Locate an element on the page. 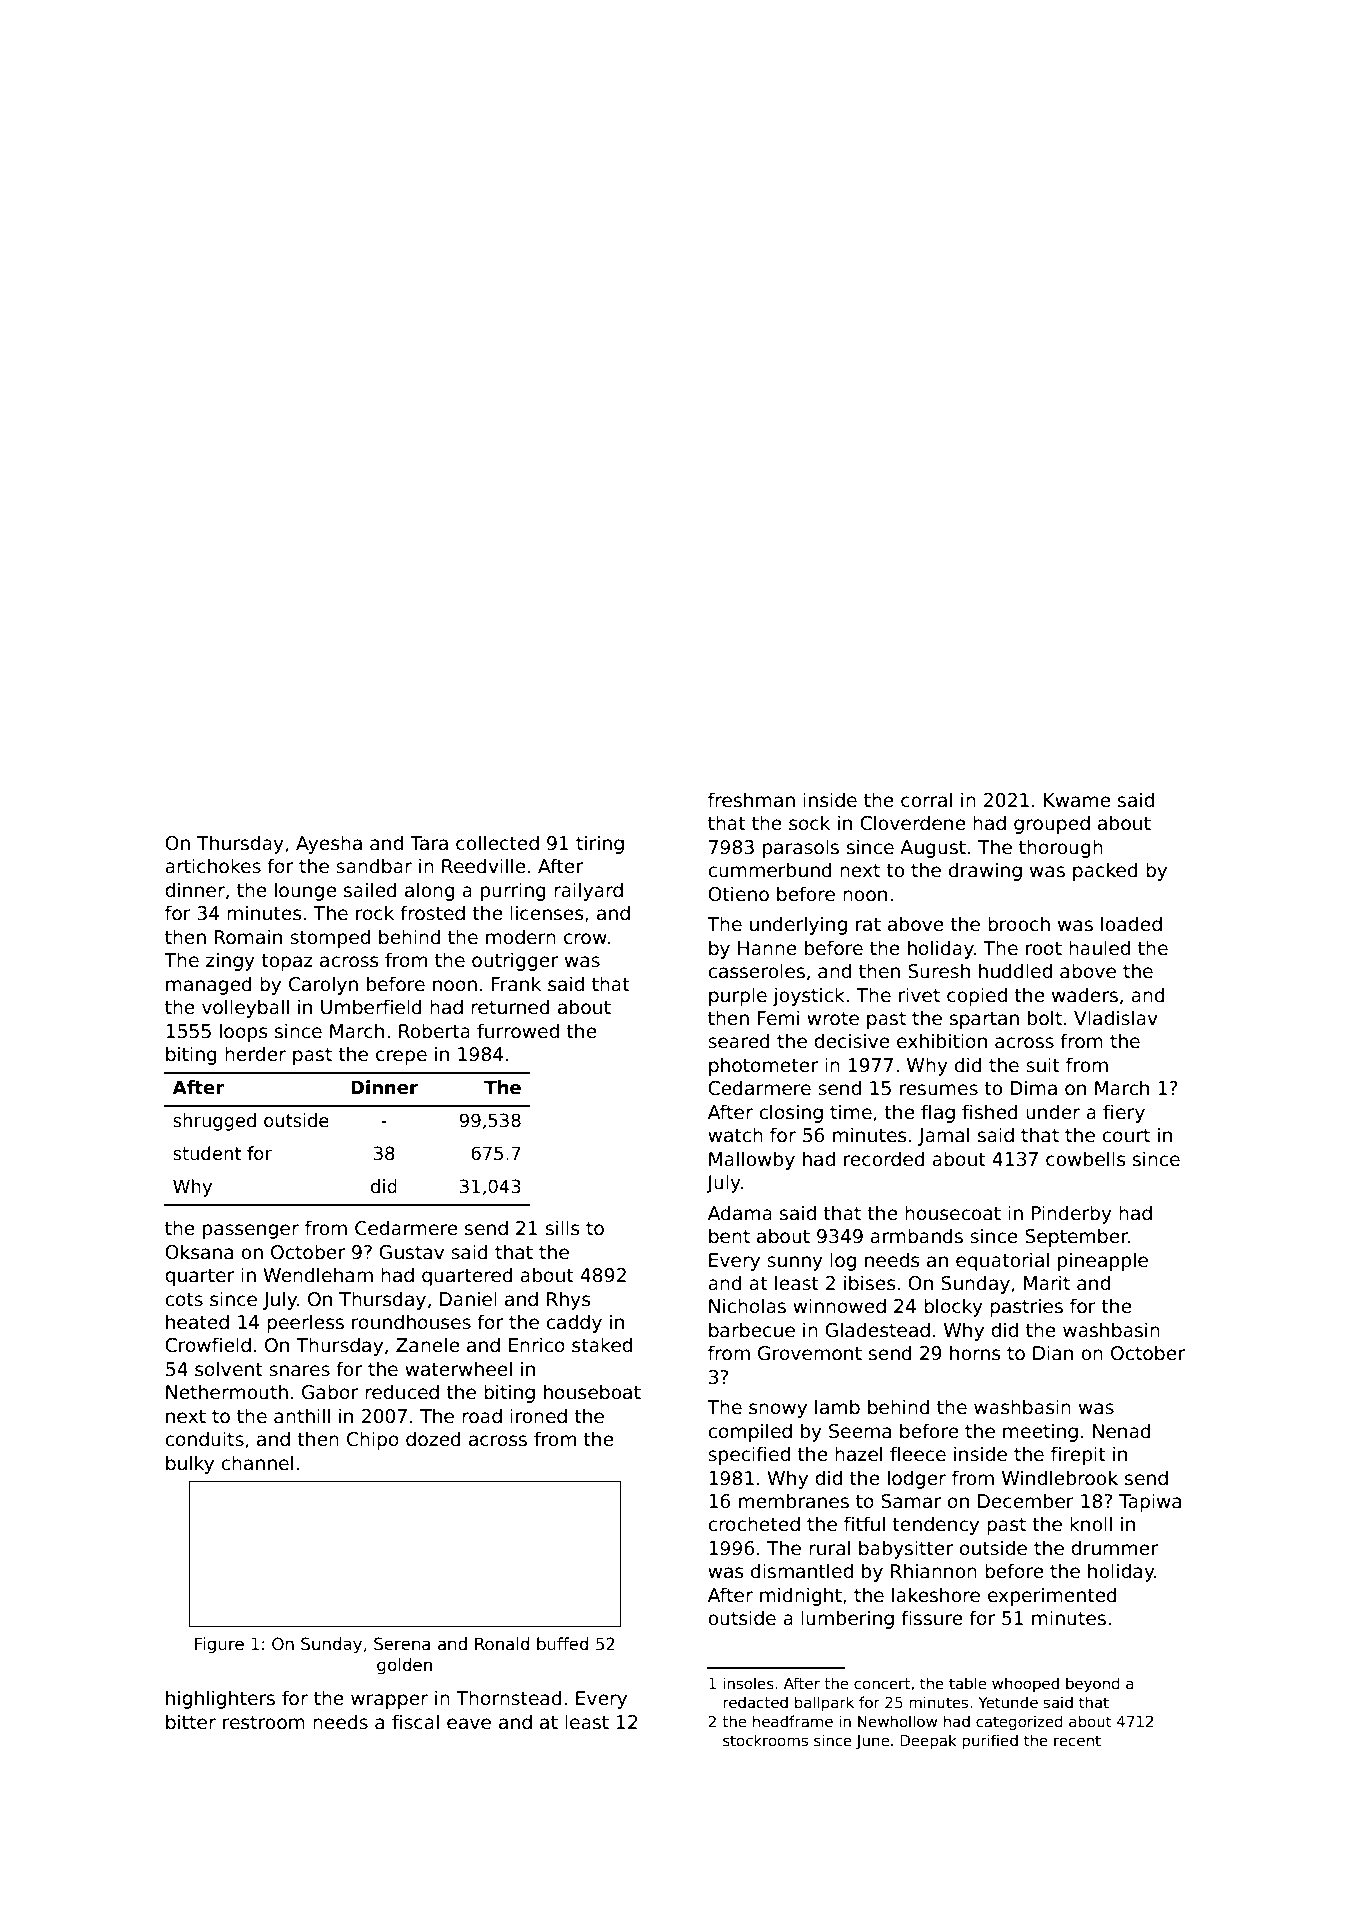  purified is located at coordinates (990, 1741).
